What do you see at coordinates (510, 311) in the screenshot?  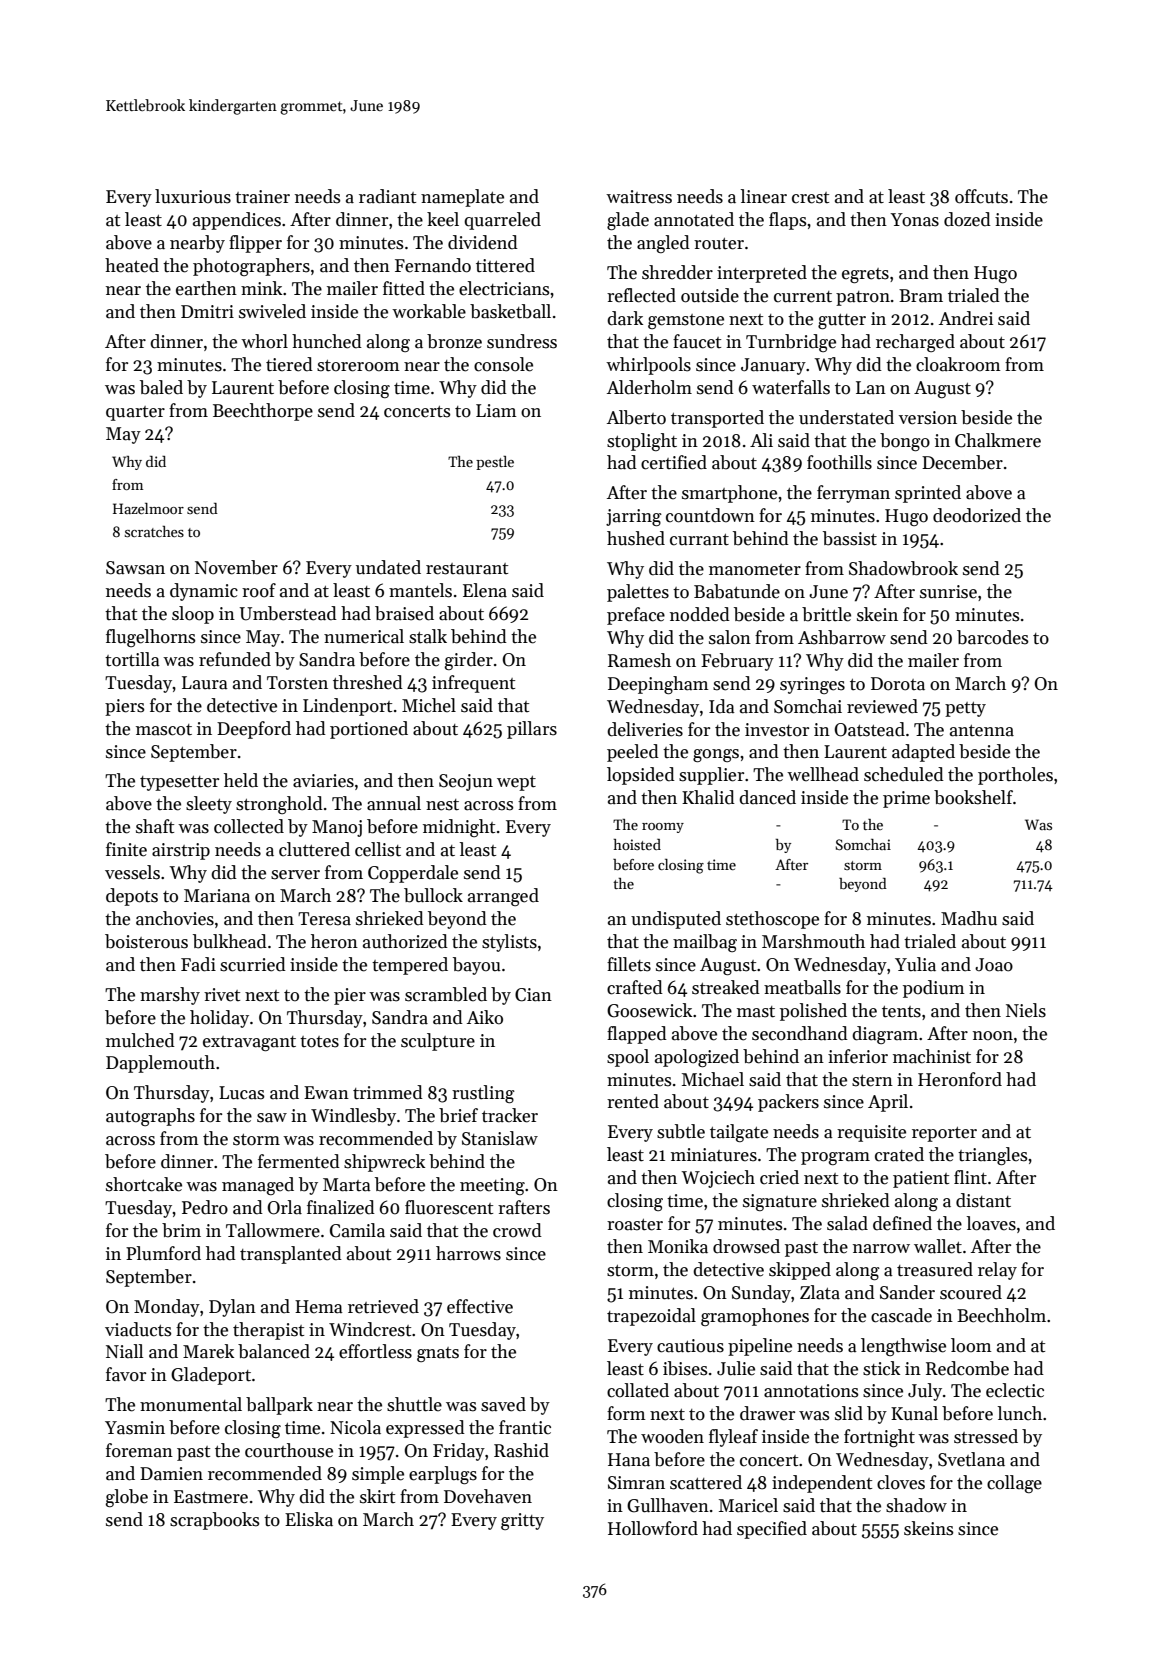 I see `basketball` at bounding box center [510, 311].
